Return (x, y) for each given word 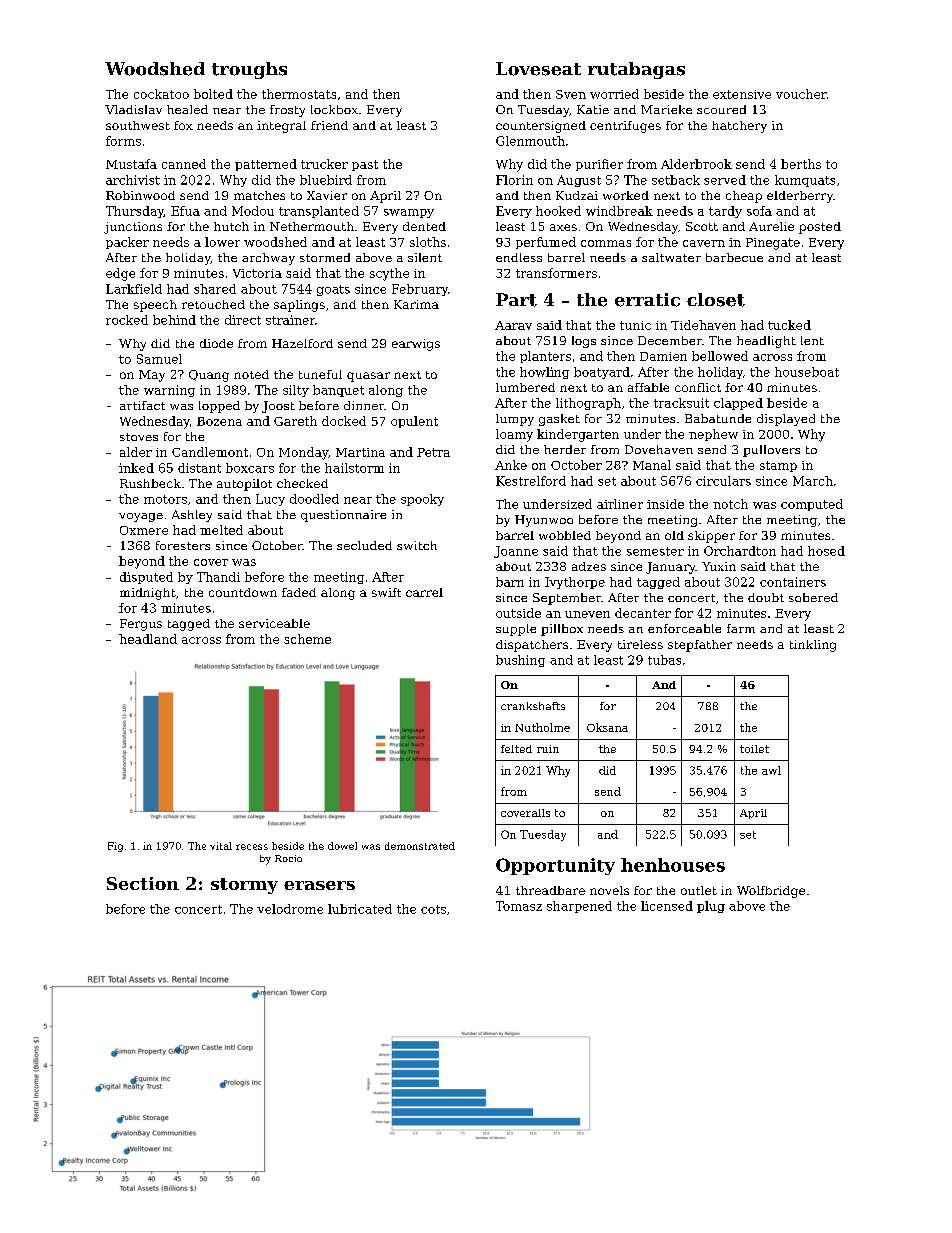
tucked (789, 325)
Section (143, 883)
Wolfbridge (771, 892)
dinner (364, 405)
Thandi (218, 577)
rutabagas (636, 70)
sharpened (579, 907)
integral (281, 127)
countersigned (541, 127)
